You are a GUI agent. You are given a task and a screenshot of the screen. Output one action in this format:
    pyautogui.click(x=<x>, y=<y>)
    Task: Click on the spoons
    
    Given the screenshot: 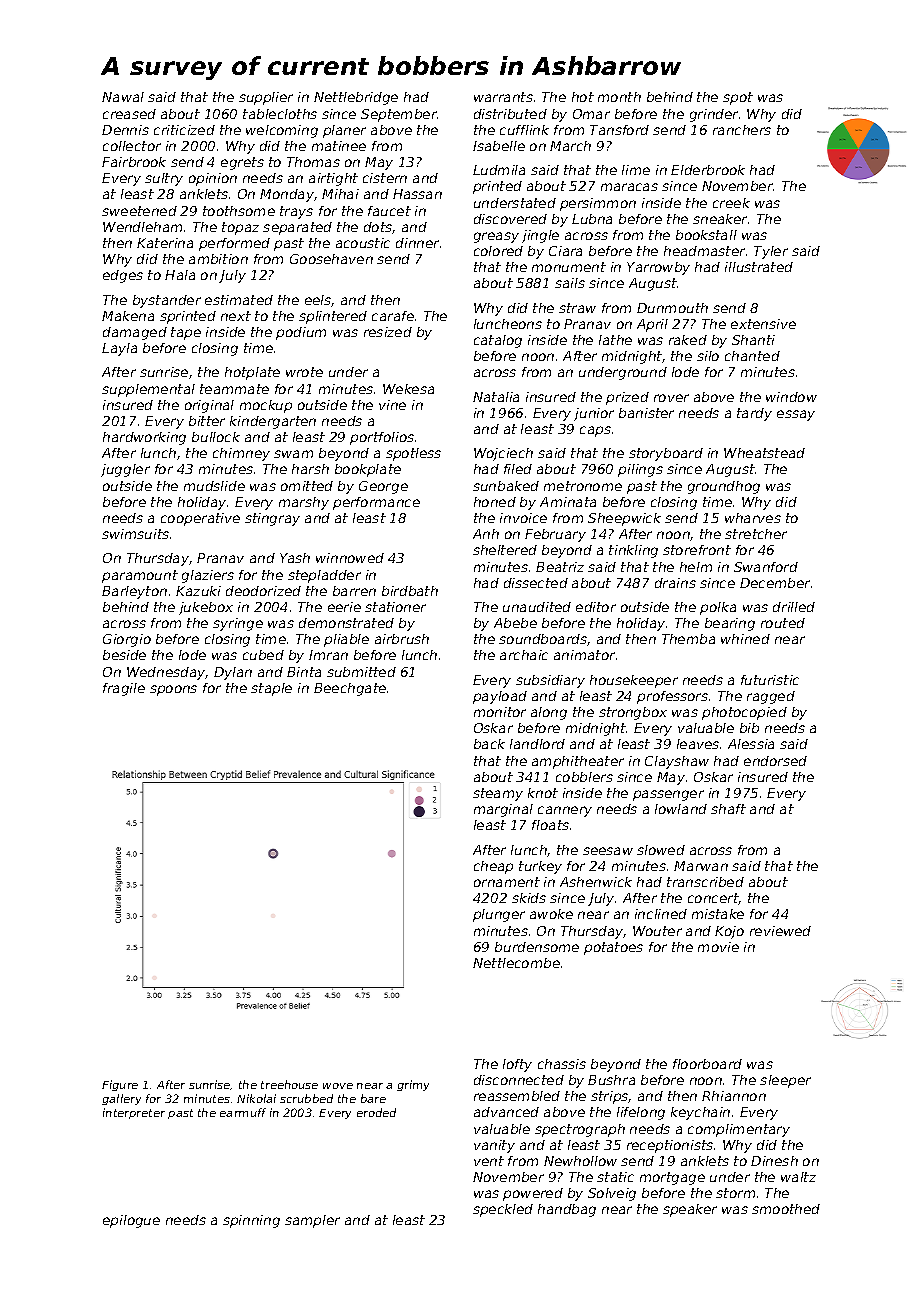 What is the action you would take?
    pyautogui.click(x=173, y=690)
